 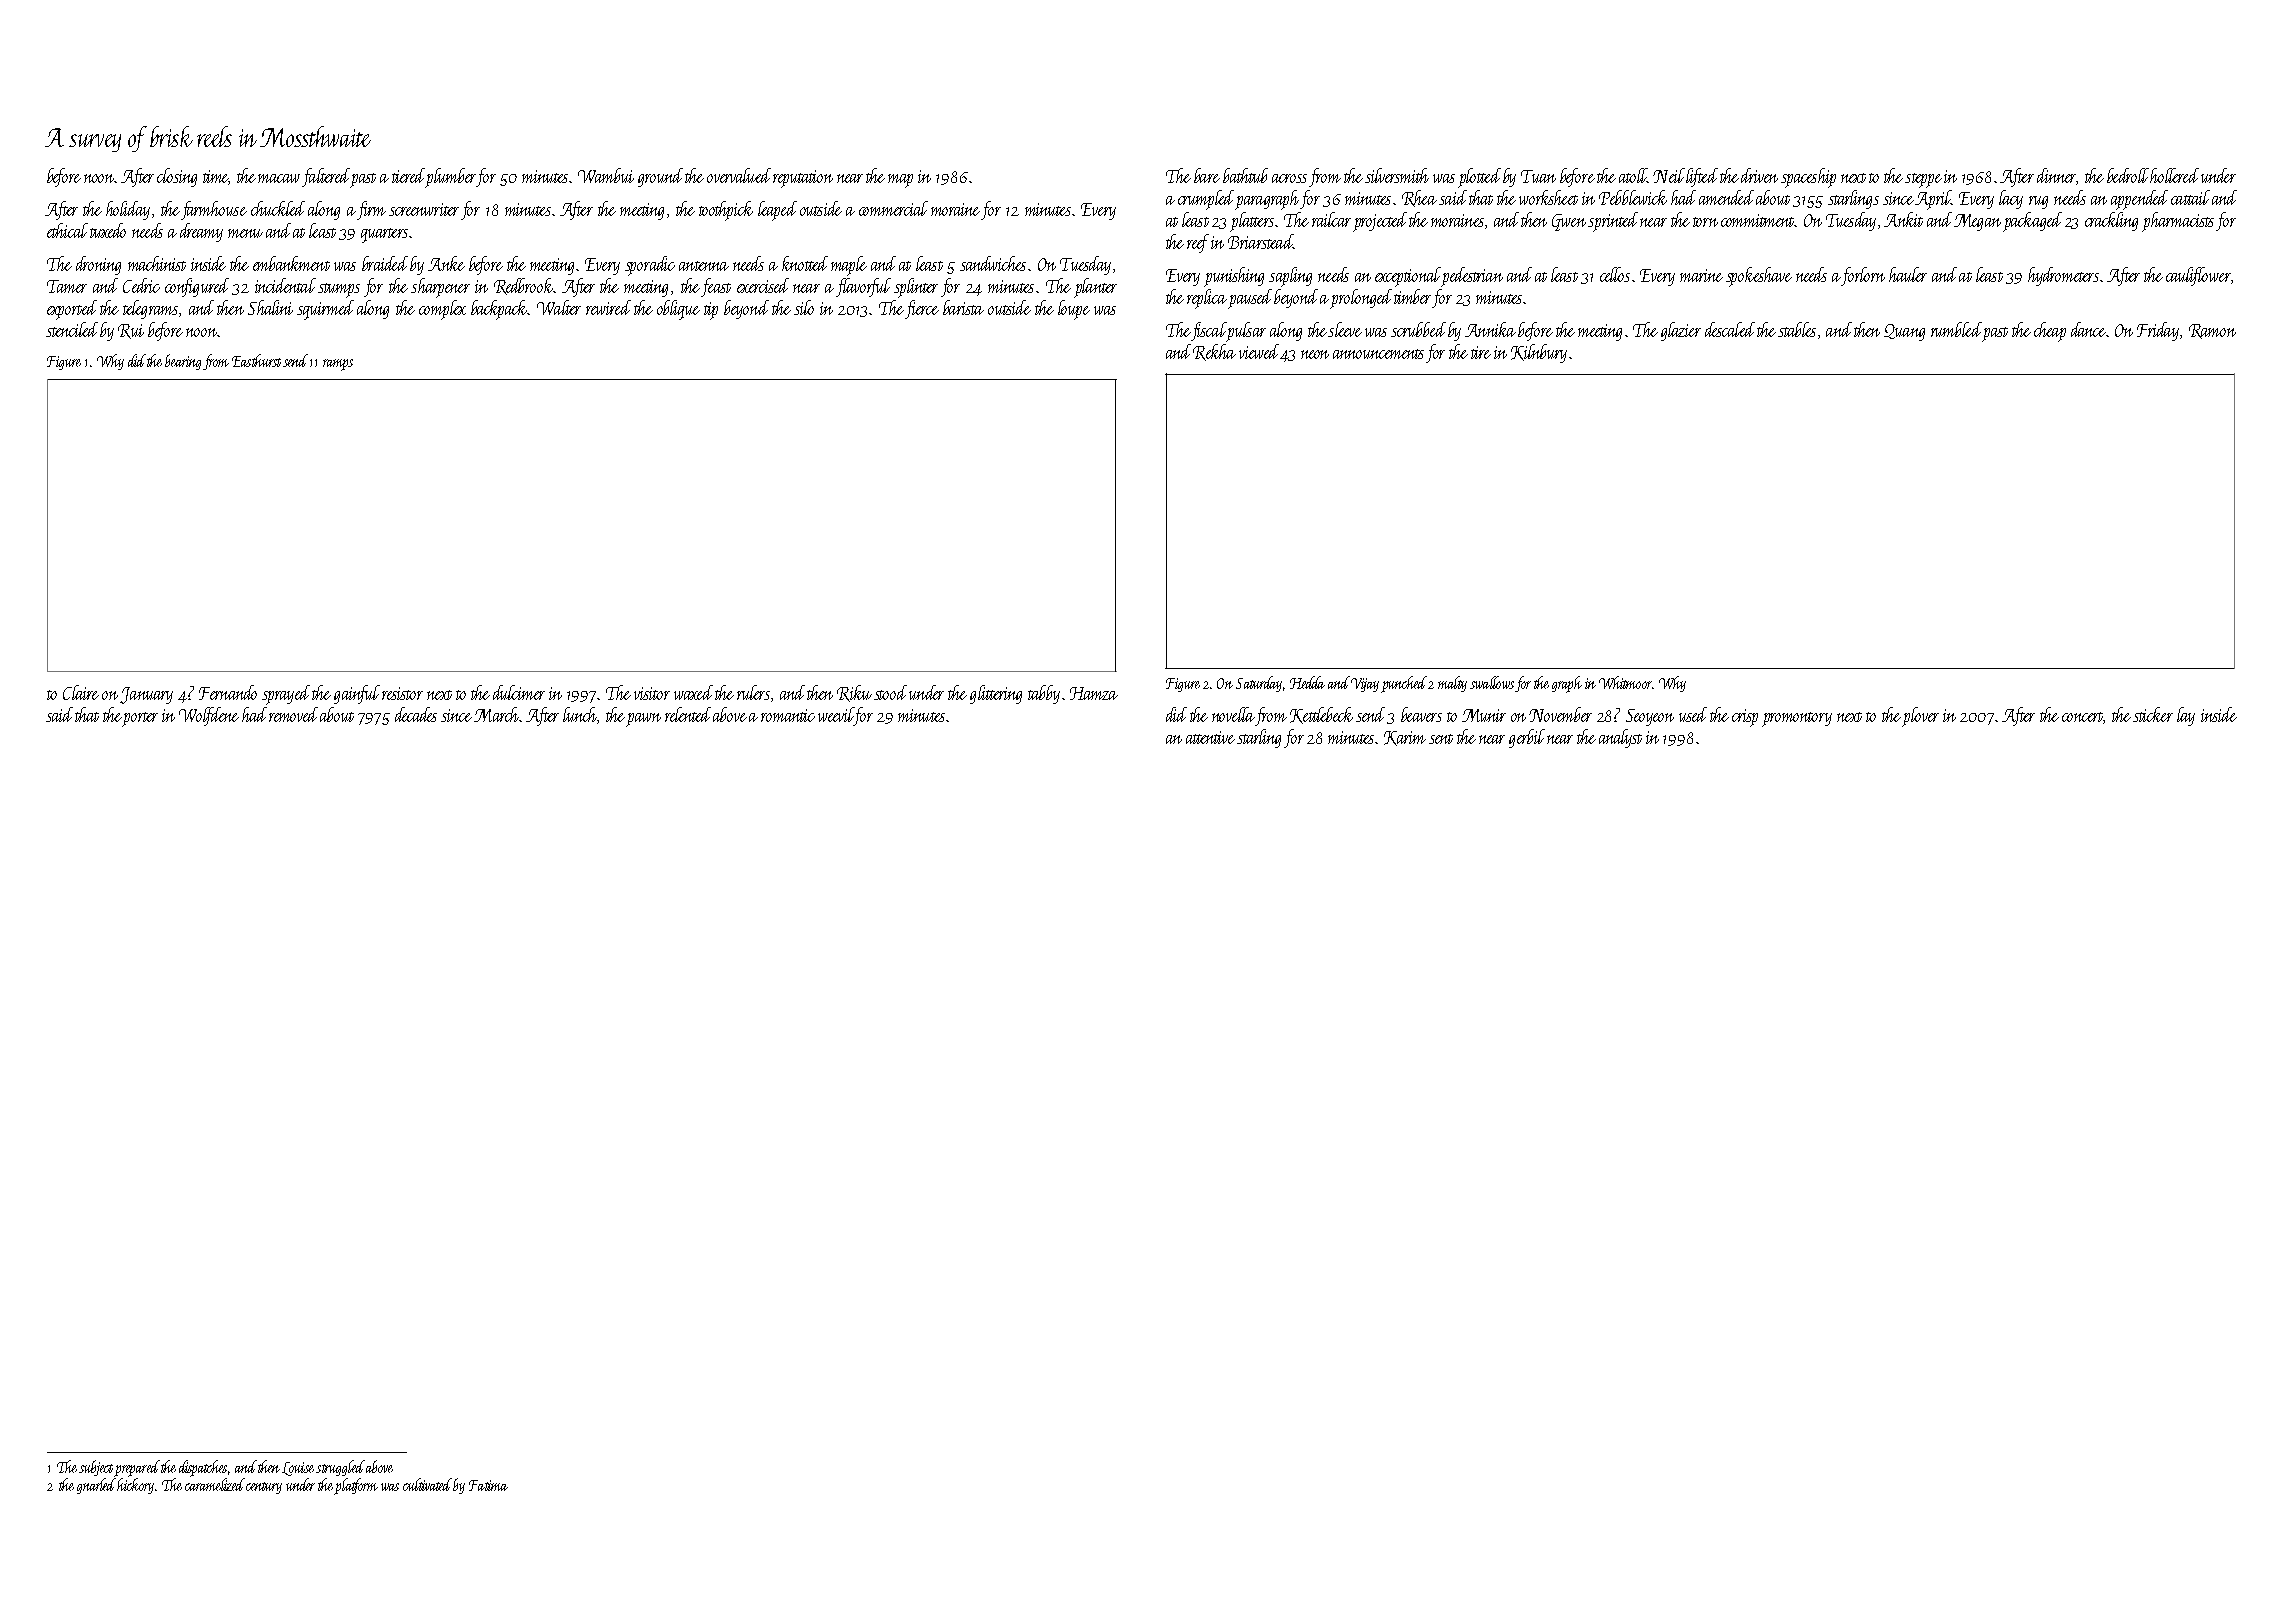 What do you see at coordinates (2153, 714) in the image?
I see `sticker` at bounding box center [2153, 714].
